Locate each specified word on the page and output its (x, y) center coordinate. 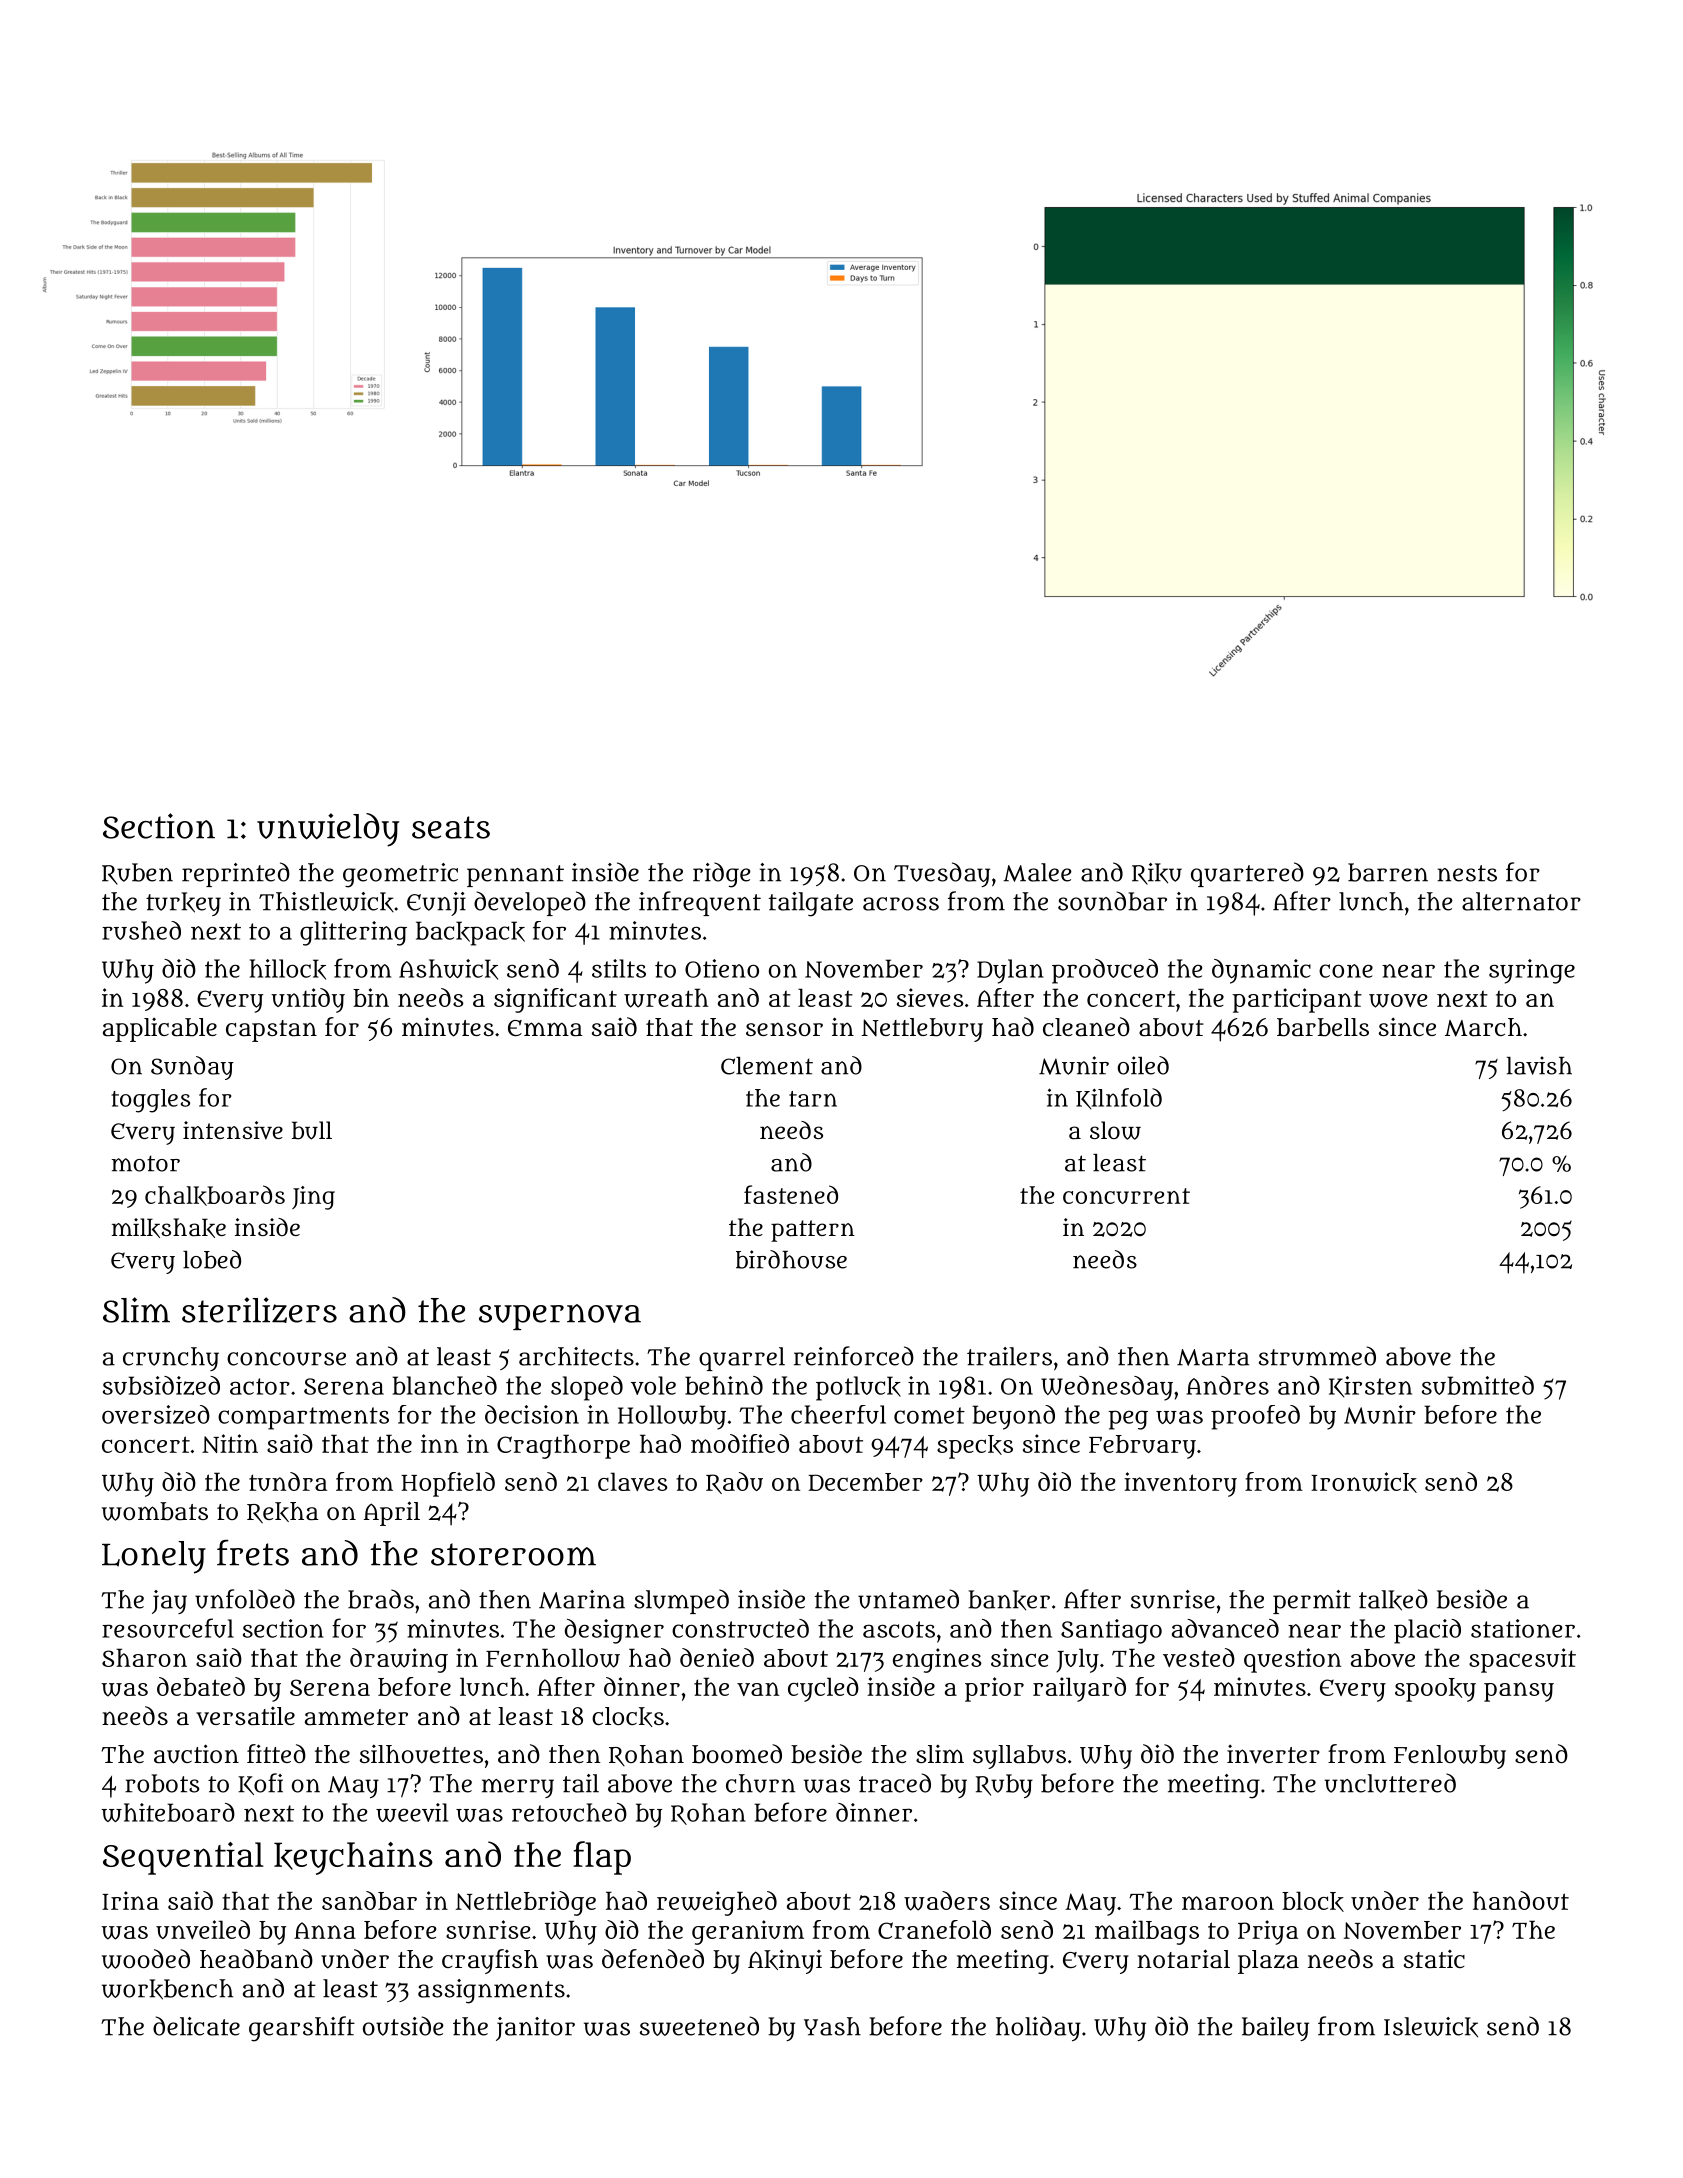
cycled (823, 1689)
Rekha (283, 1513)
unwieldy (328, 830)
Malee (1037, 872)
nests (1467, 873)
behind (724, 1385)
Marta (1213, 1357)
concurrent (1126, 1196)
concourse (286, 1359)
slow (1115, 1130)
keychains (353, 1858)
